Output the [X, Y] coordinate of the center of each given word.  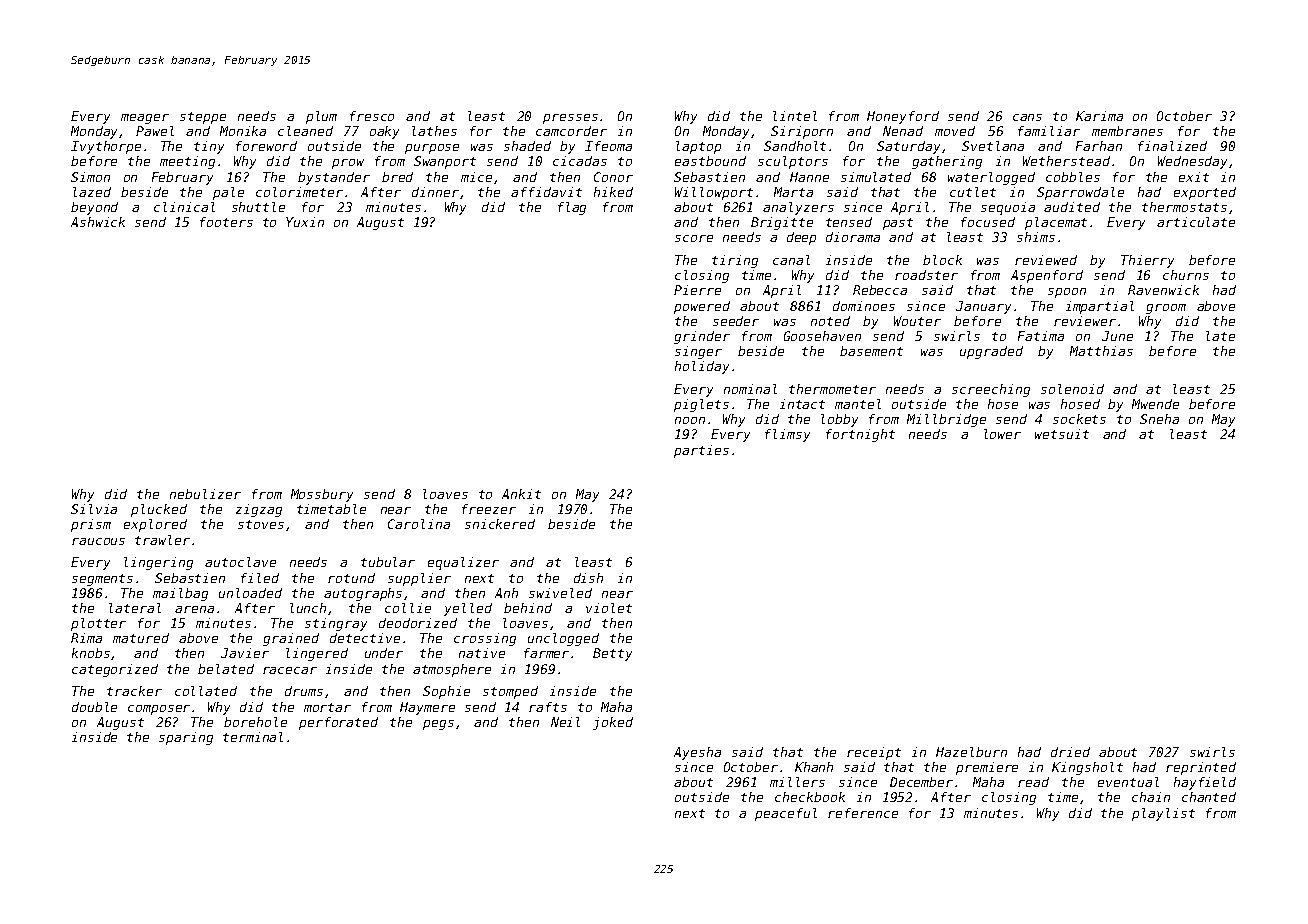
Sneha [1159, 419]
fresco [372, 116]
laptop [698, 147]
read [1033, 782]
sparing [186, 738]
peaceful [786, 814]
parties [701, 451]
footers [226, 222]
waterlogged [991, 178]
